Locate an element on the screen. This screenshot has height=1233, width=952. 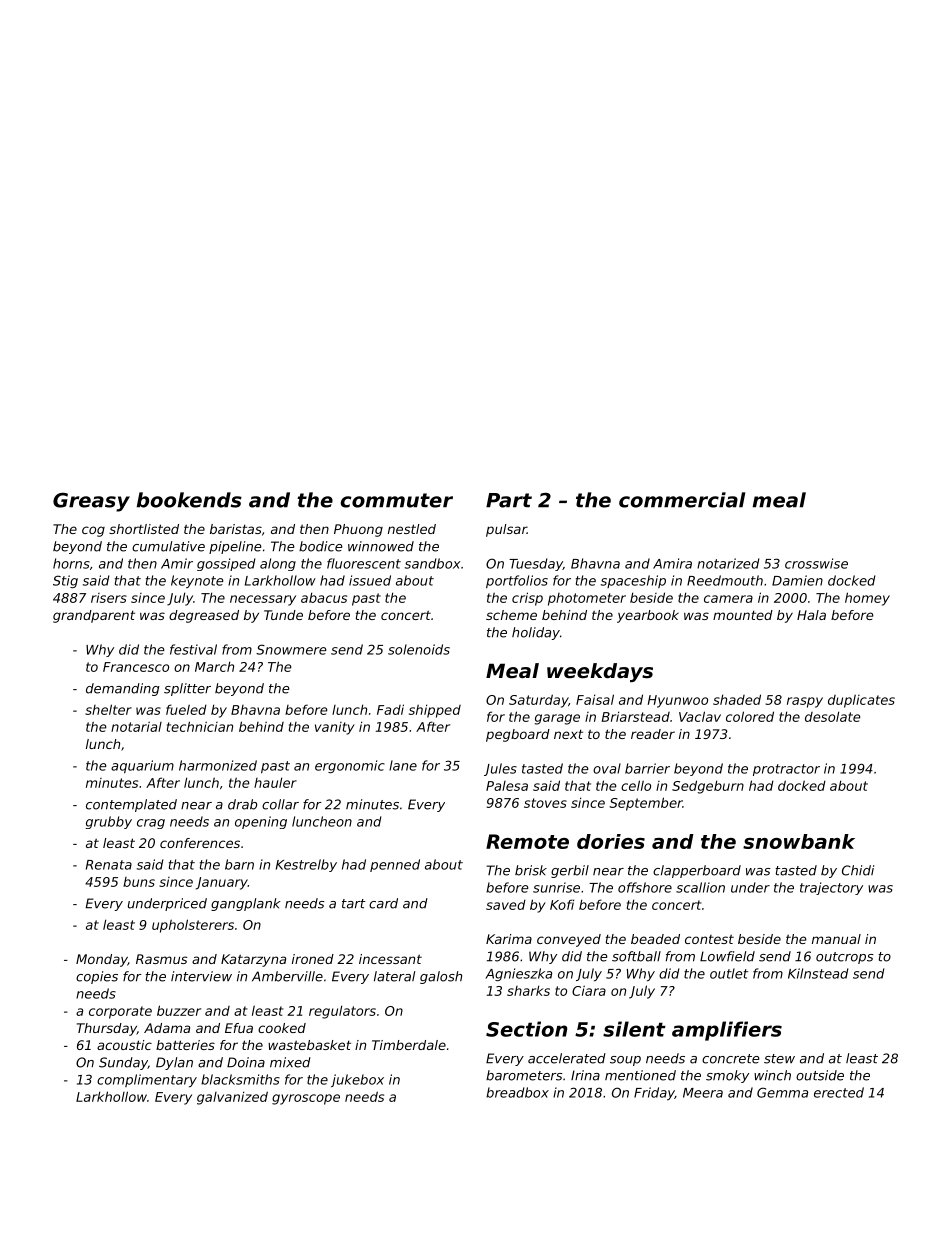
protractor is located at coordinates (786, 770).
